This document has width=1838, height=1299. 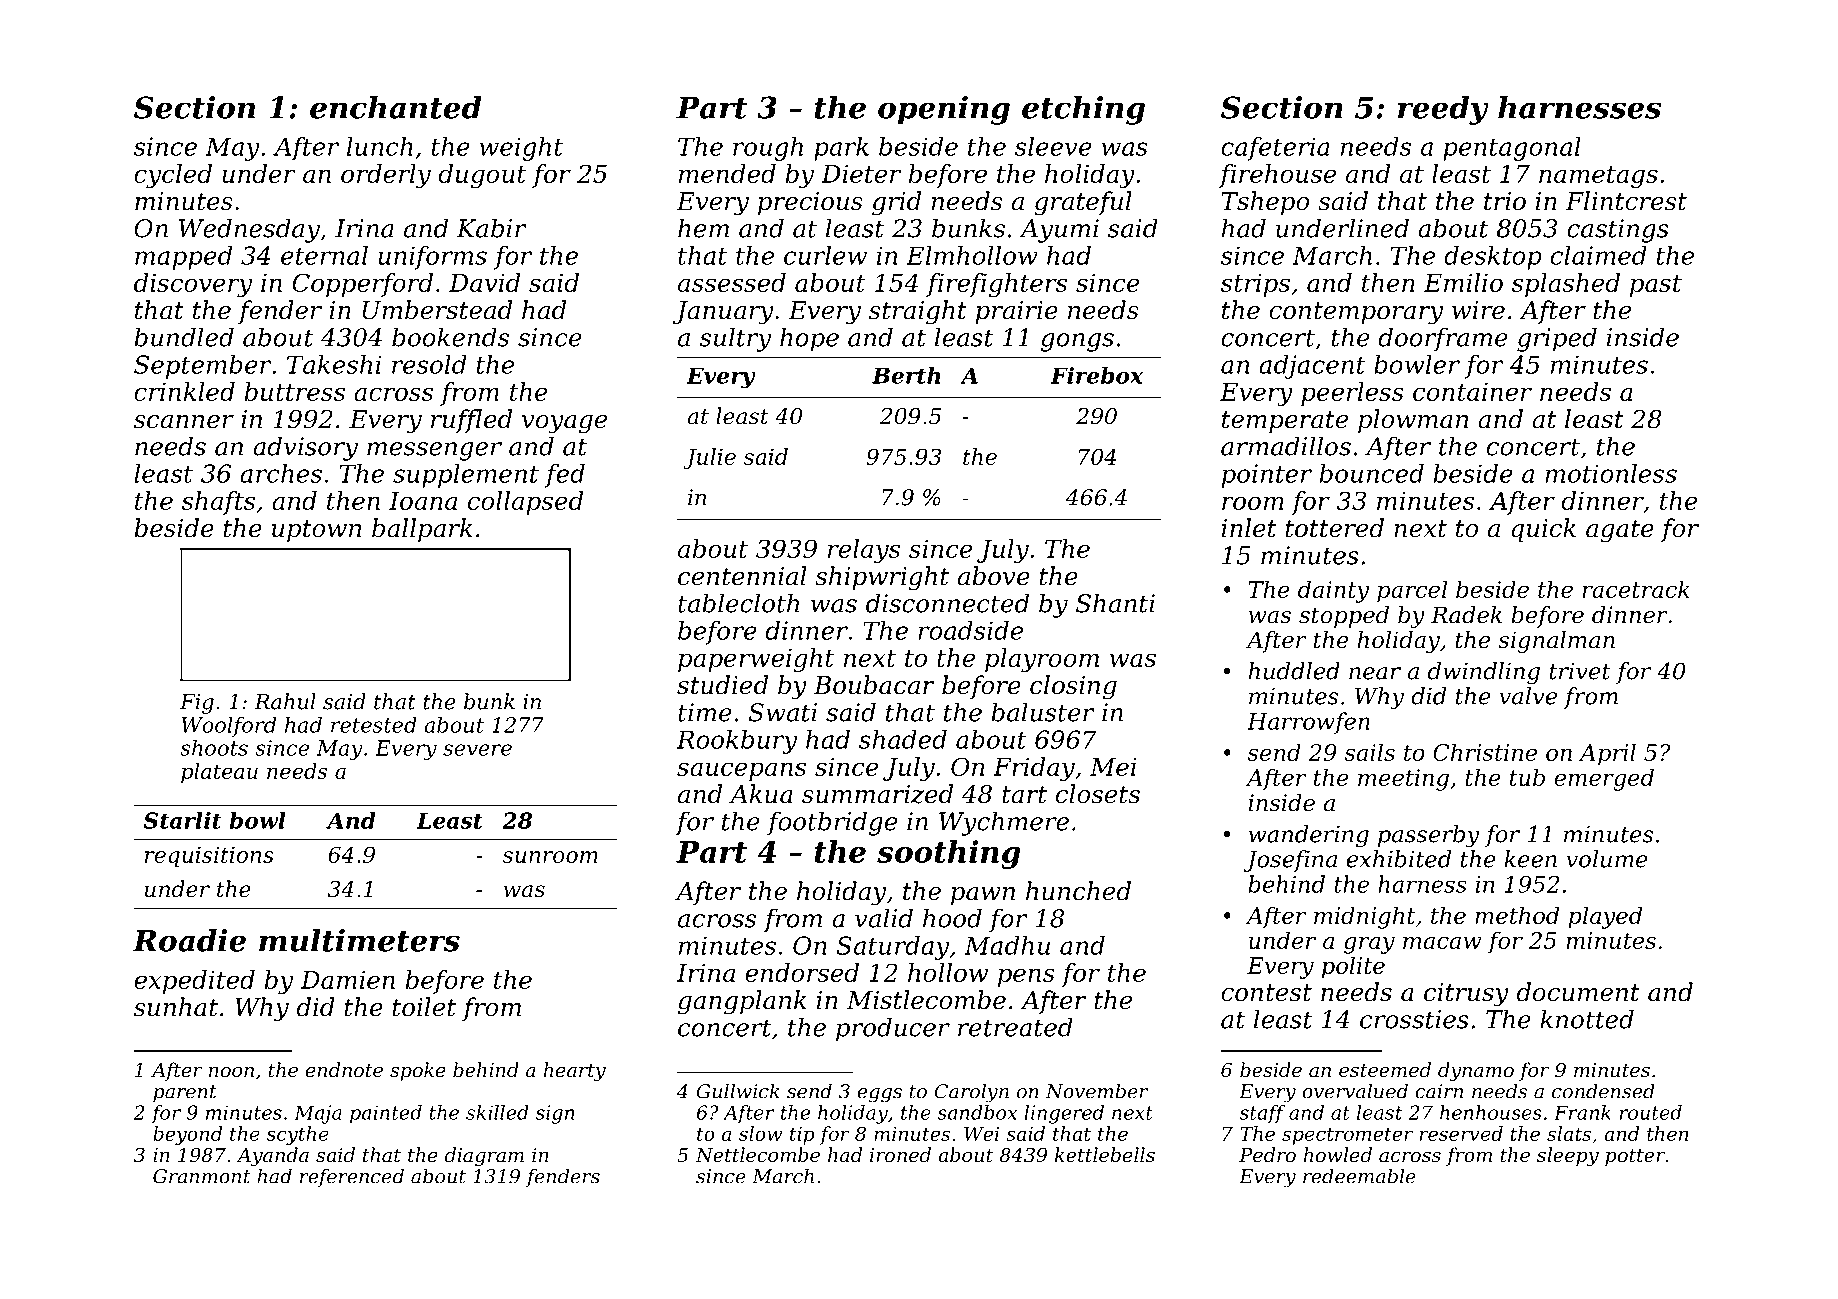 I want to click on bounced, so click(x=1372, y=473).
